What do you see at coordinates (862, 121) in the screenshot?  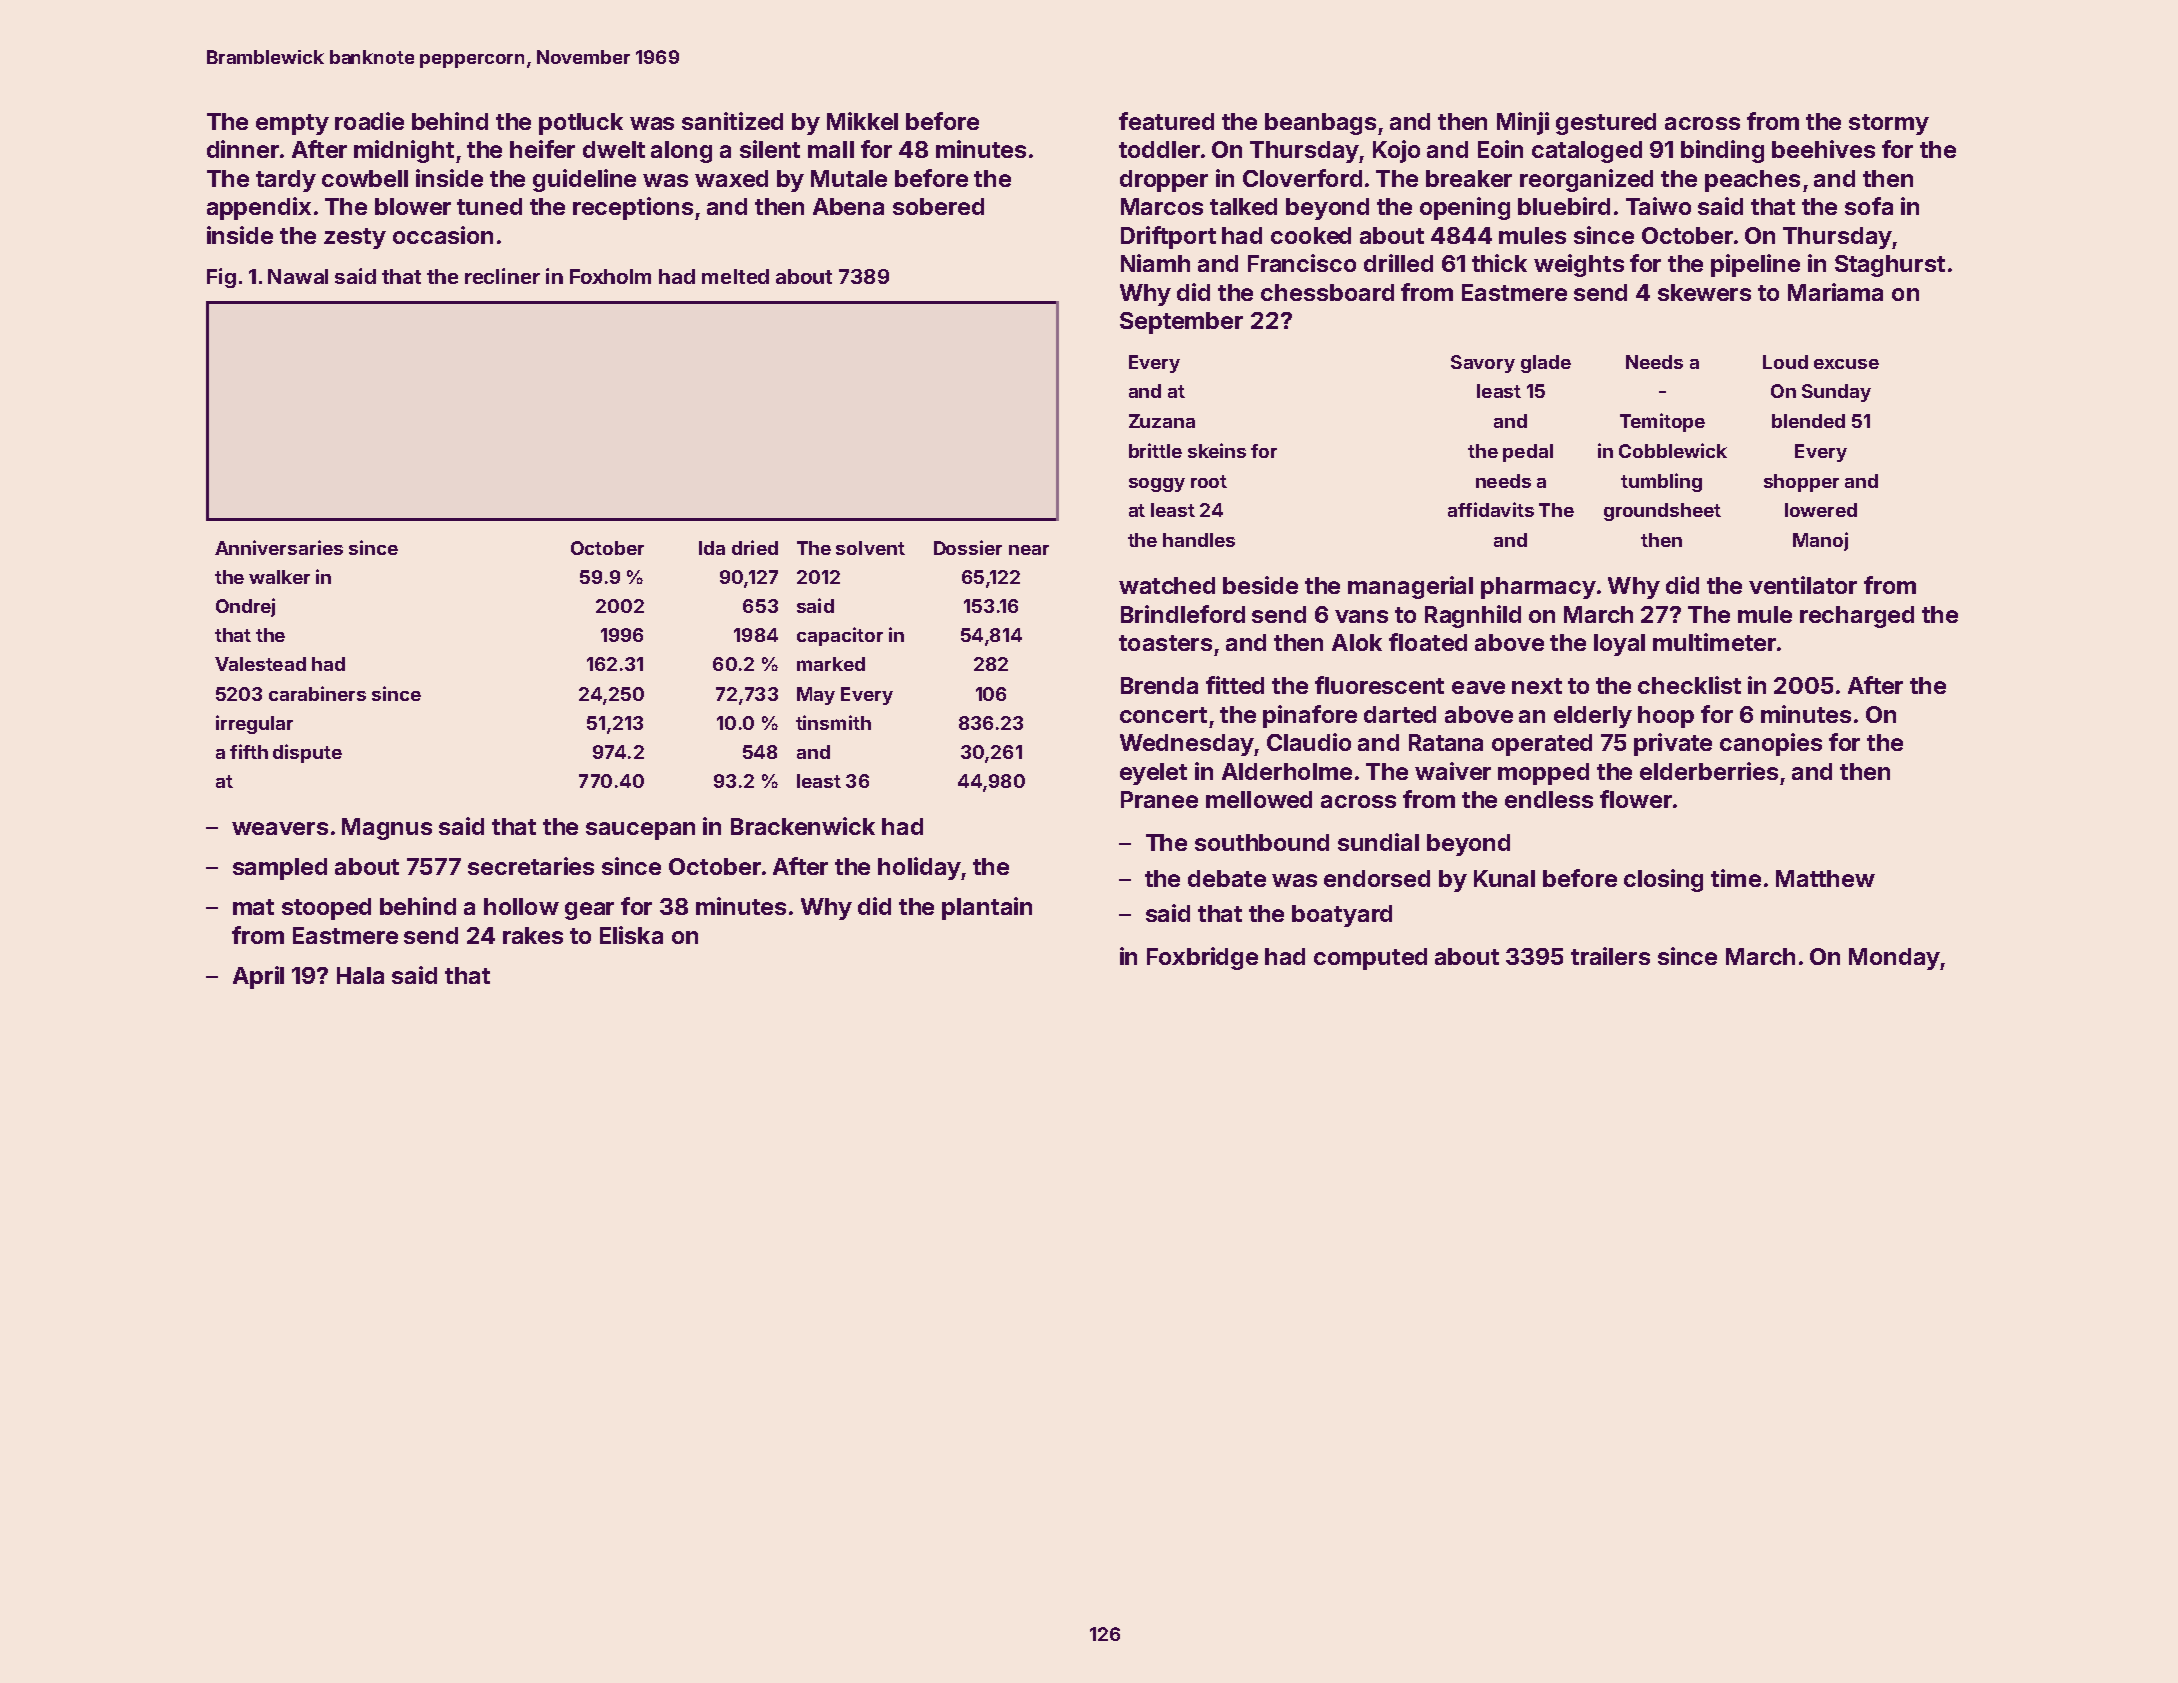 I see `Mikkel` at bounding box center [862, 121].
